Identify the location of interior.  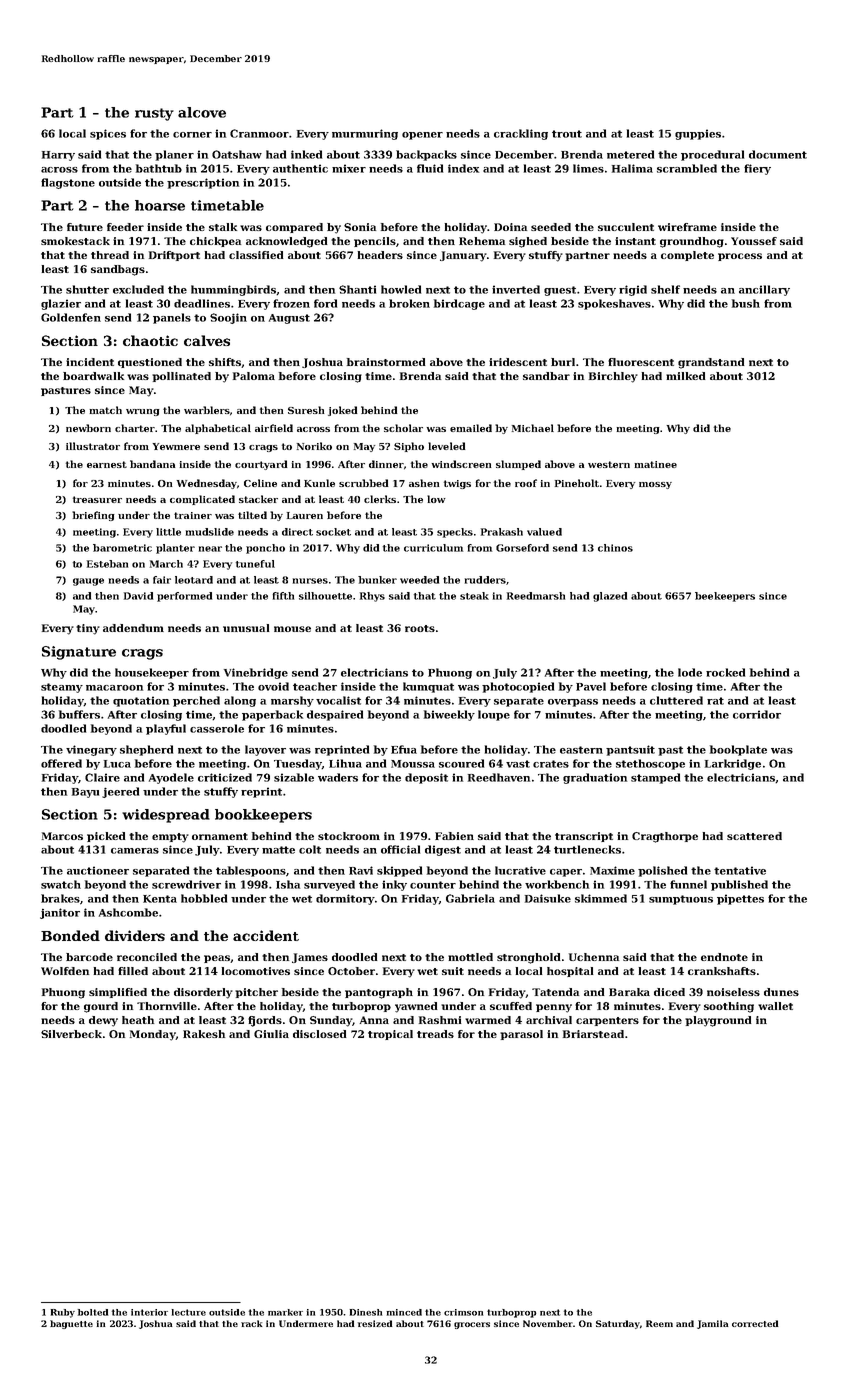
(149, 1312).
